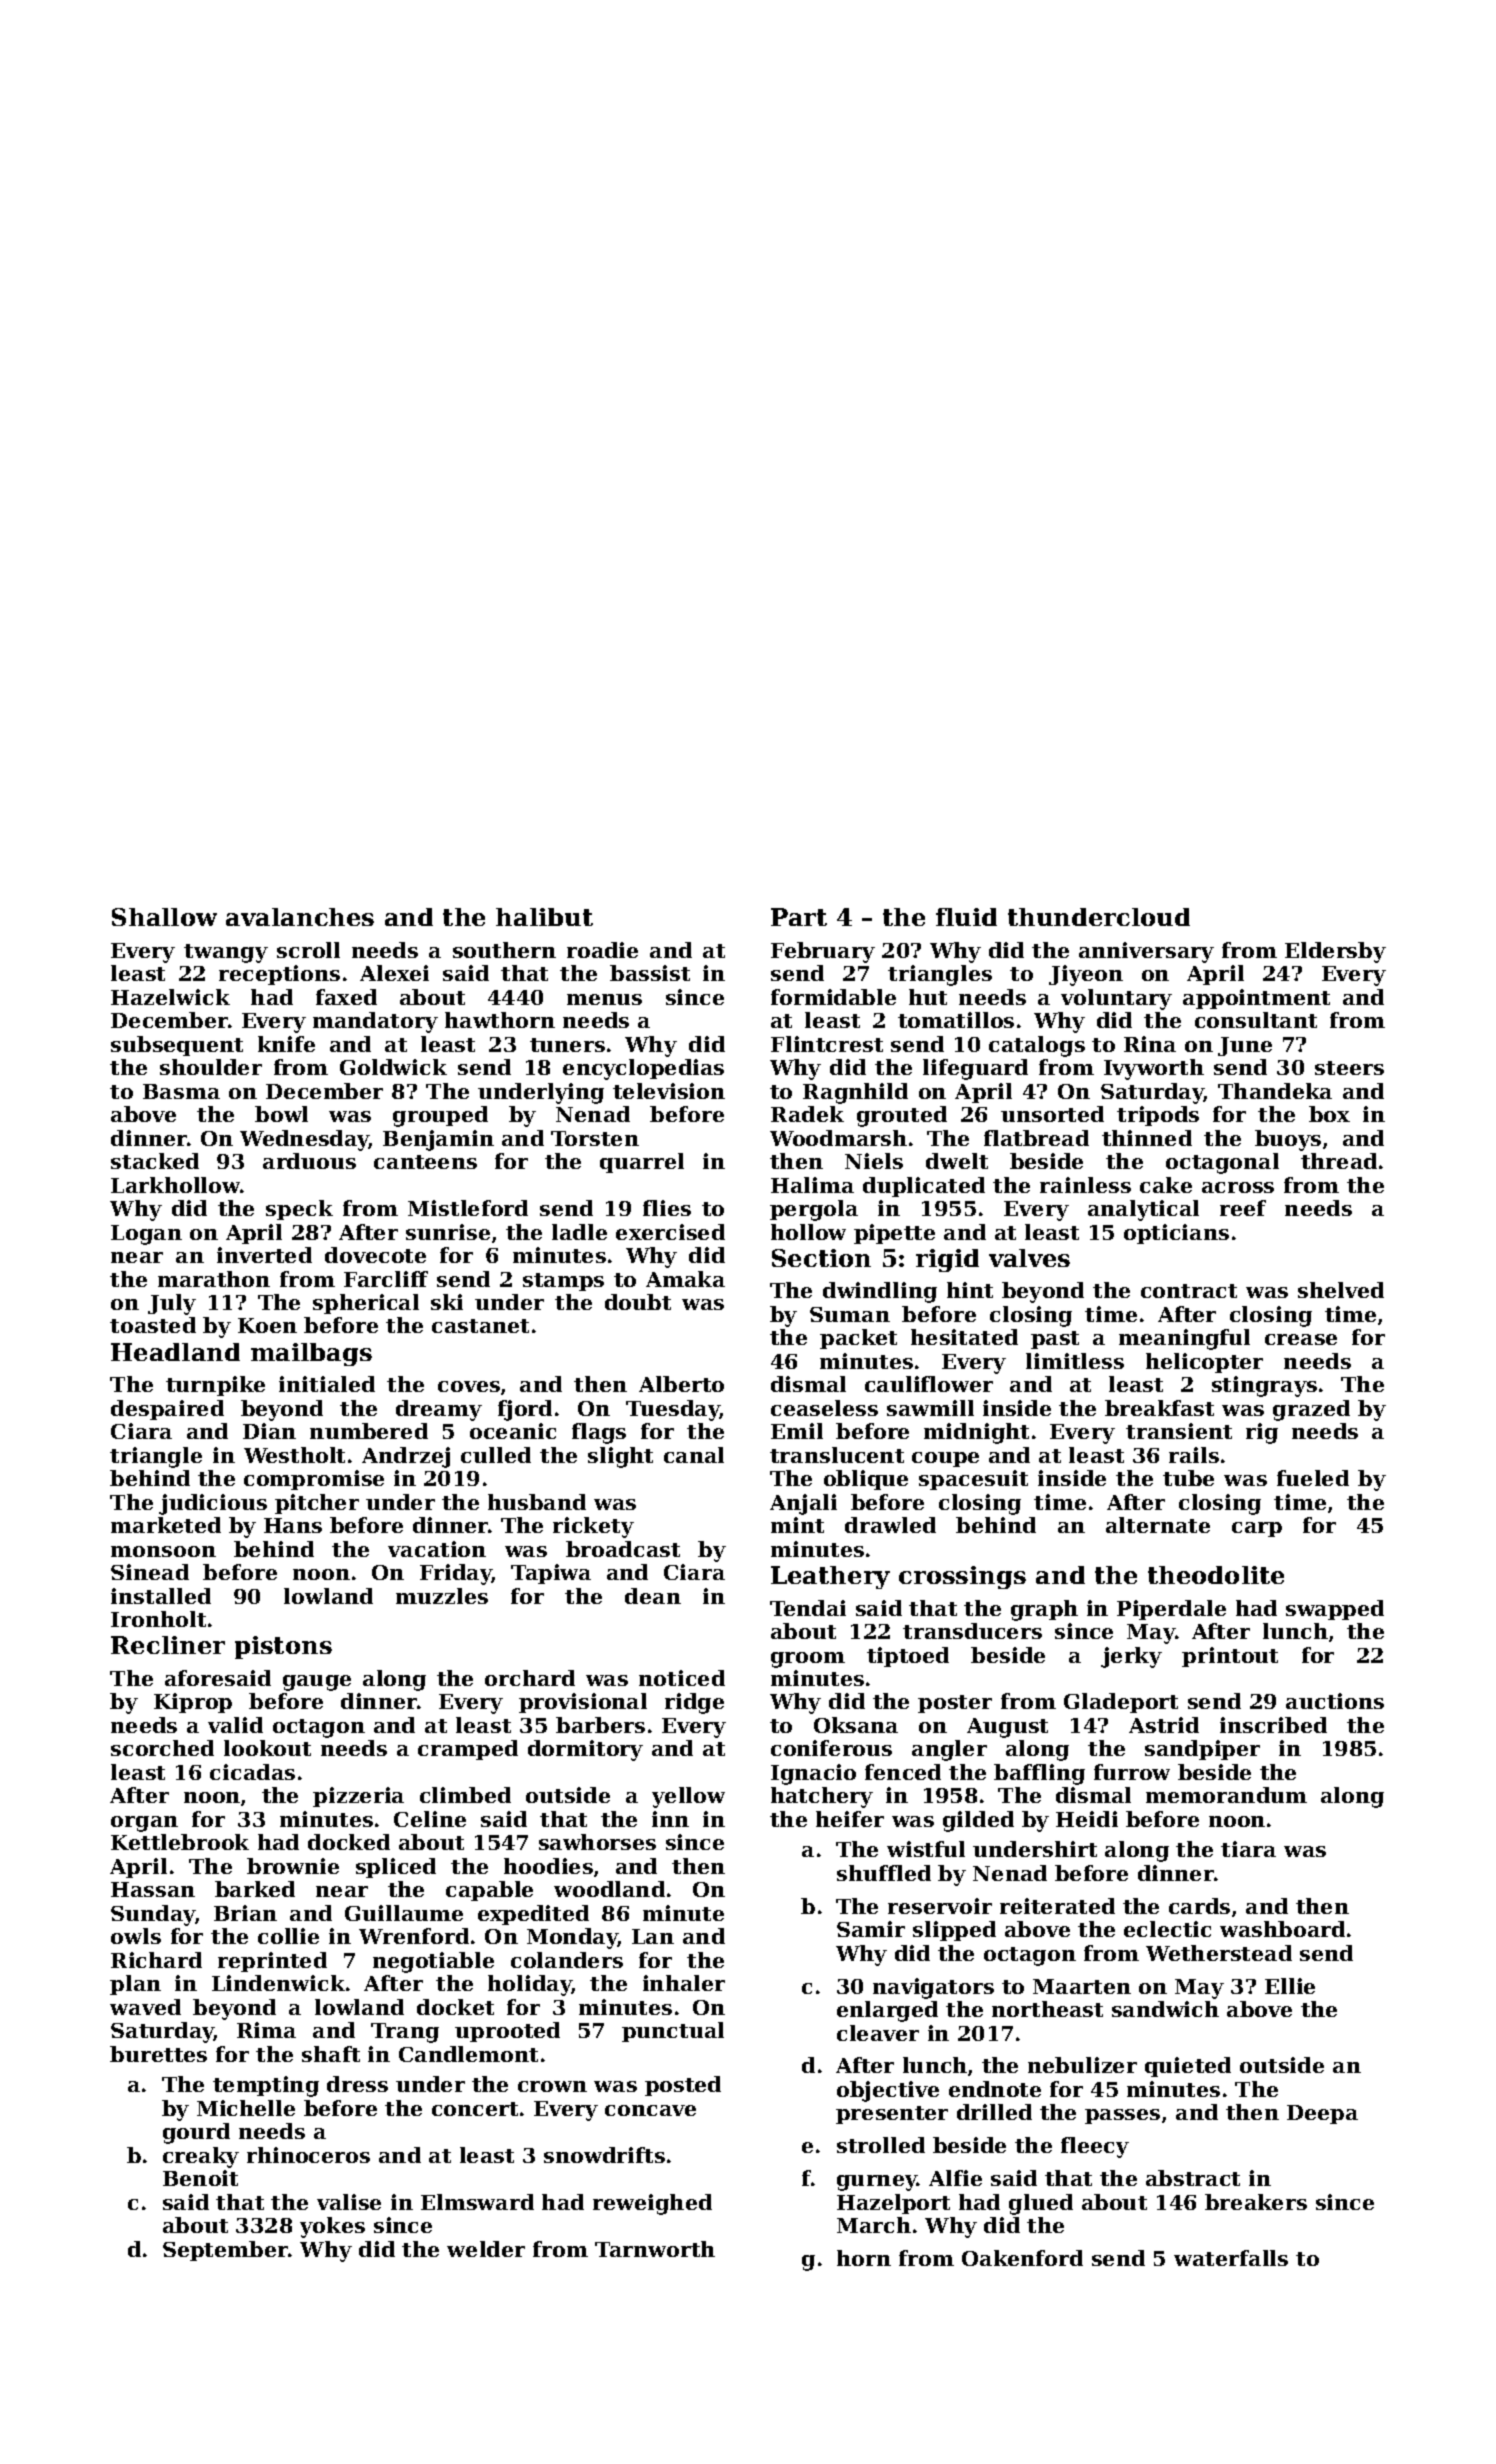 The width and height of the image is (1496, 2464). What do you see at coordinates (1322, 2114) in the image?
I see `Deepa` at bounding box center [1322, 2114].
